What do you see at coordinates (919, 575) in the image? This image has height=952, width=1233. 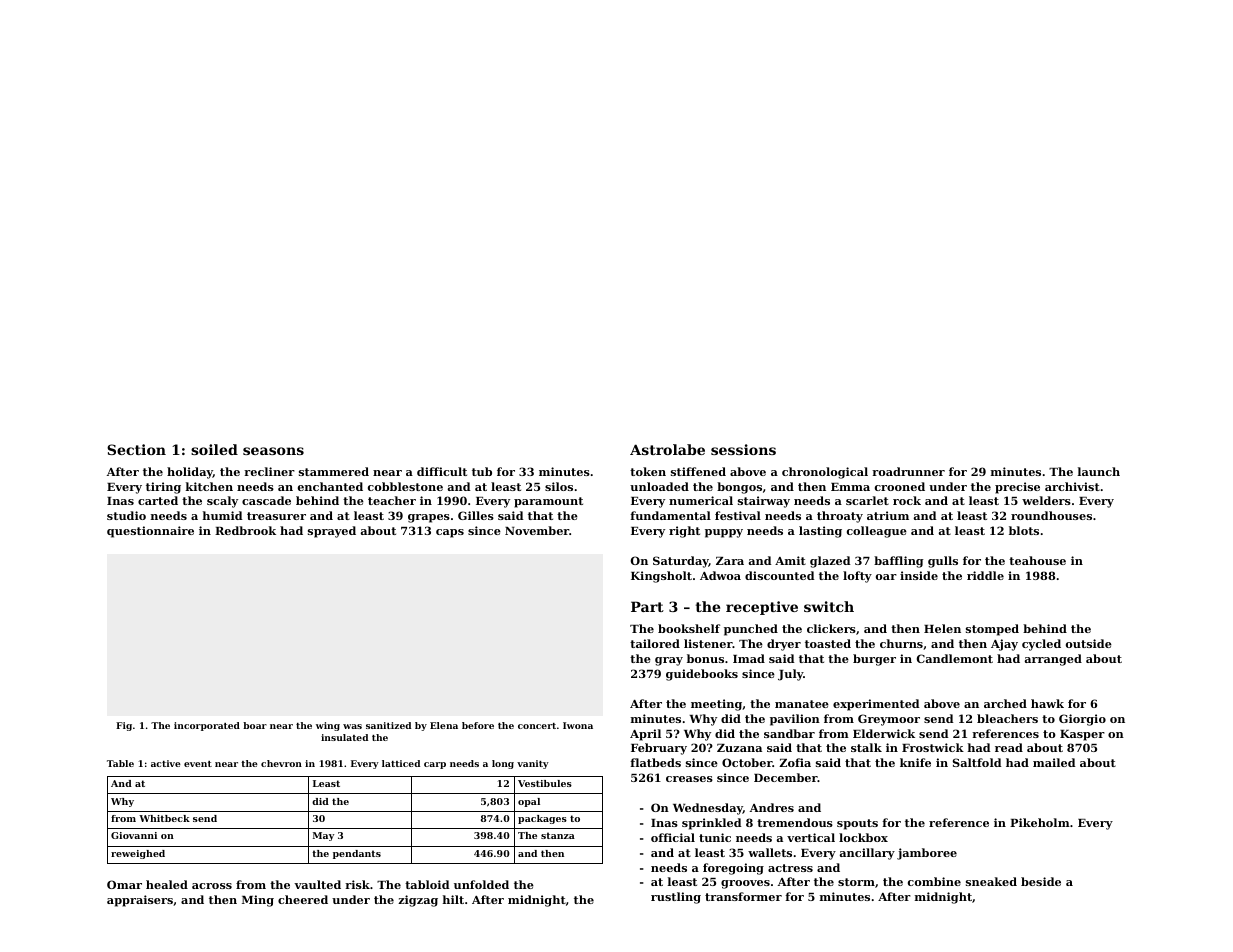 I see `inside` at bounding box center [919, 575].
